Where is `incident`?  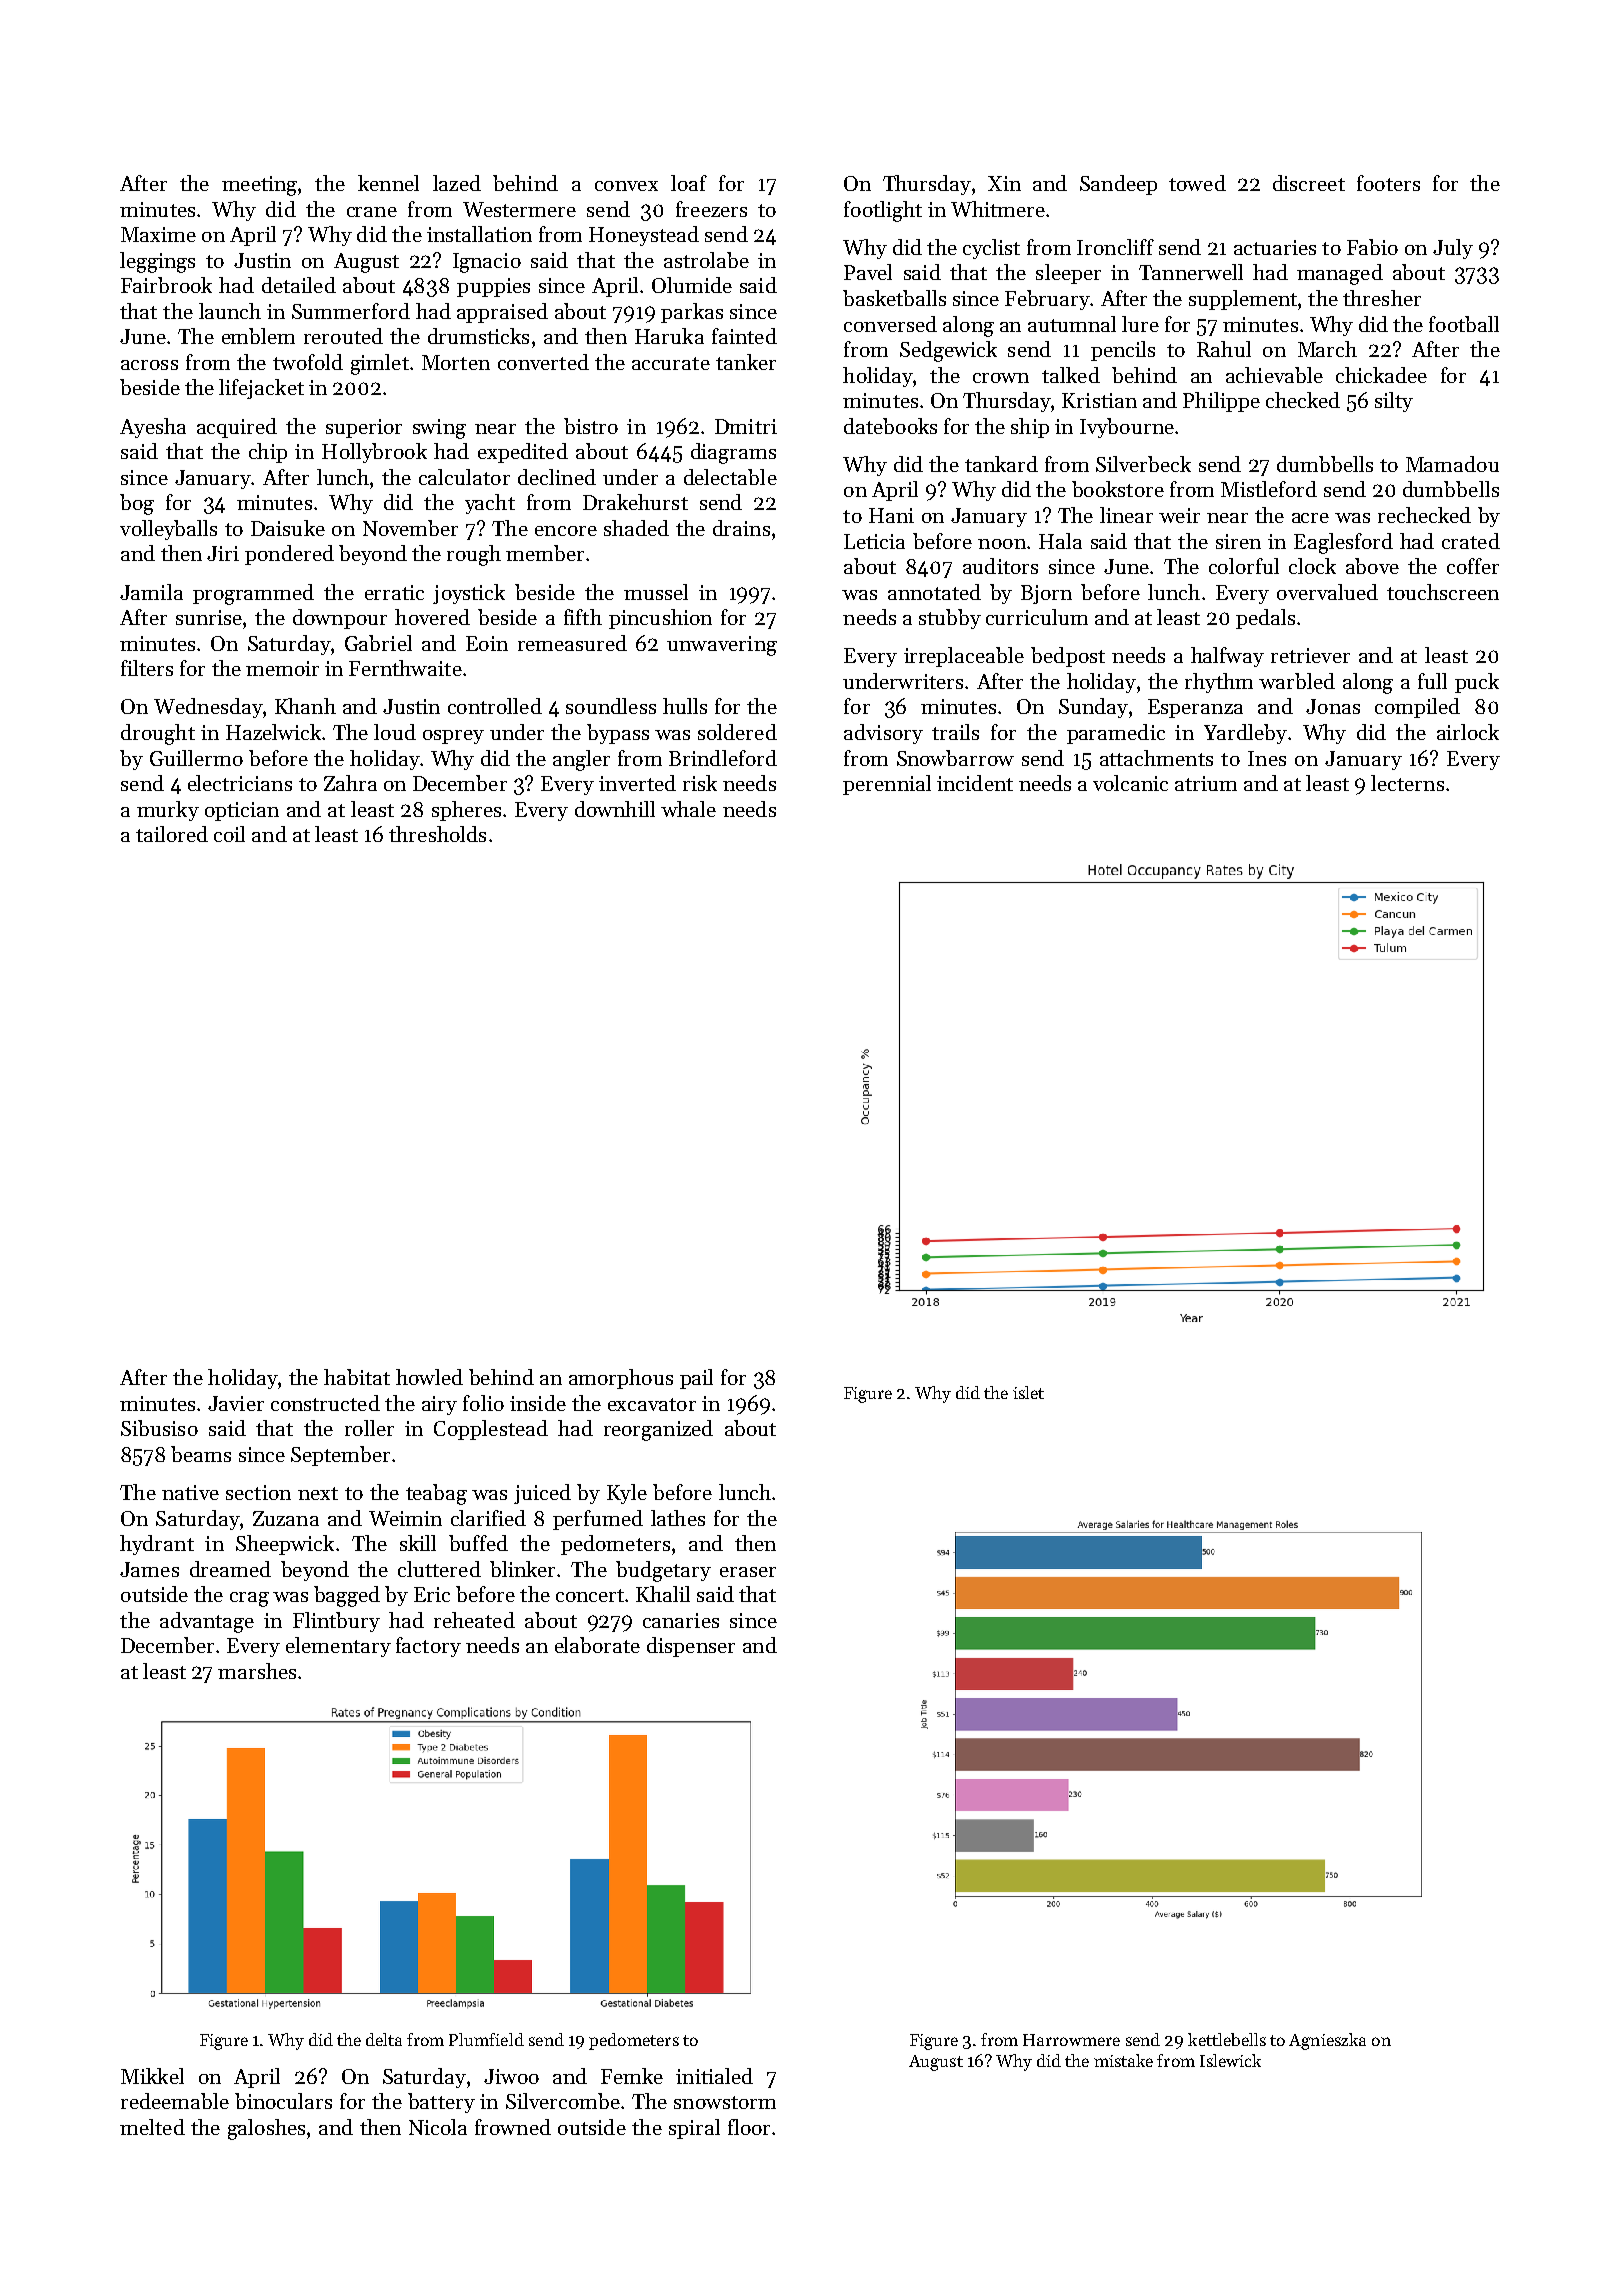
incident is located at coordinates (975, 783).
